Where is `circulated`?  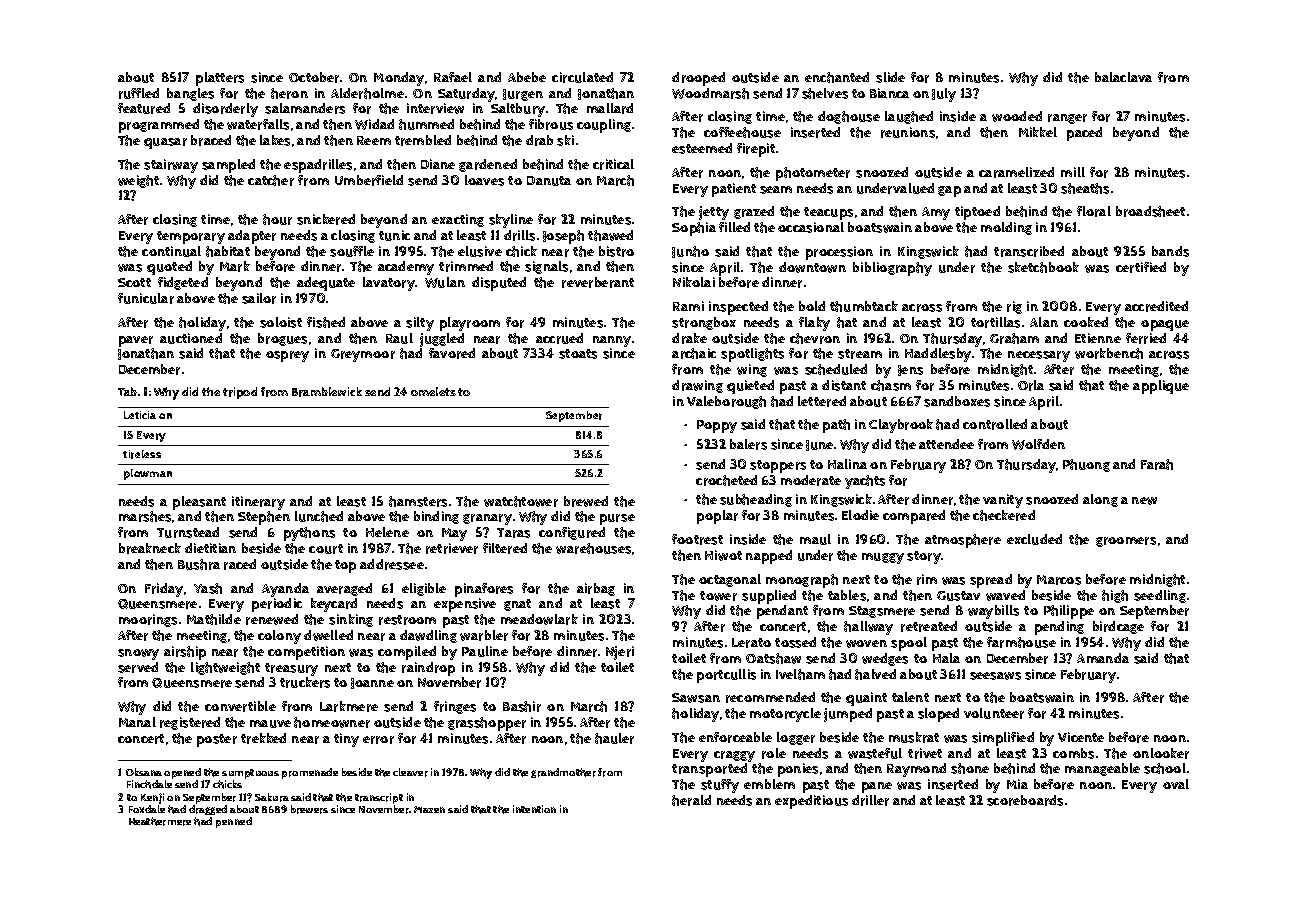 circulated is located at coordinates (582, 77).
